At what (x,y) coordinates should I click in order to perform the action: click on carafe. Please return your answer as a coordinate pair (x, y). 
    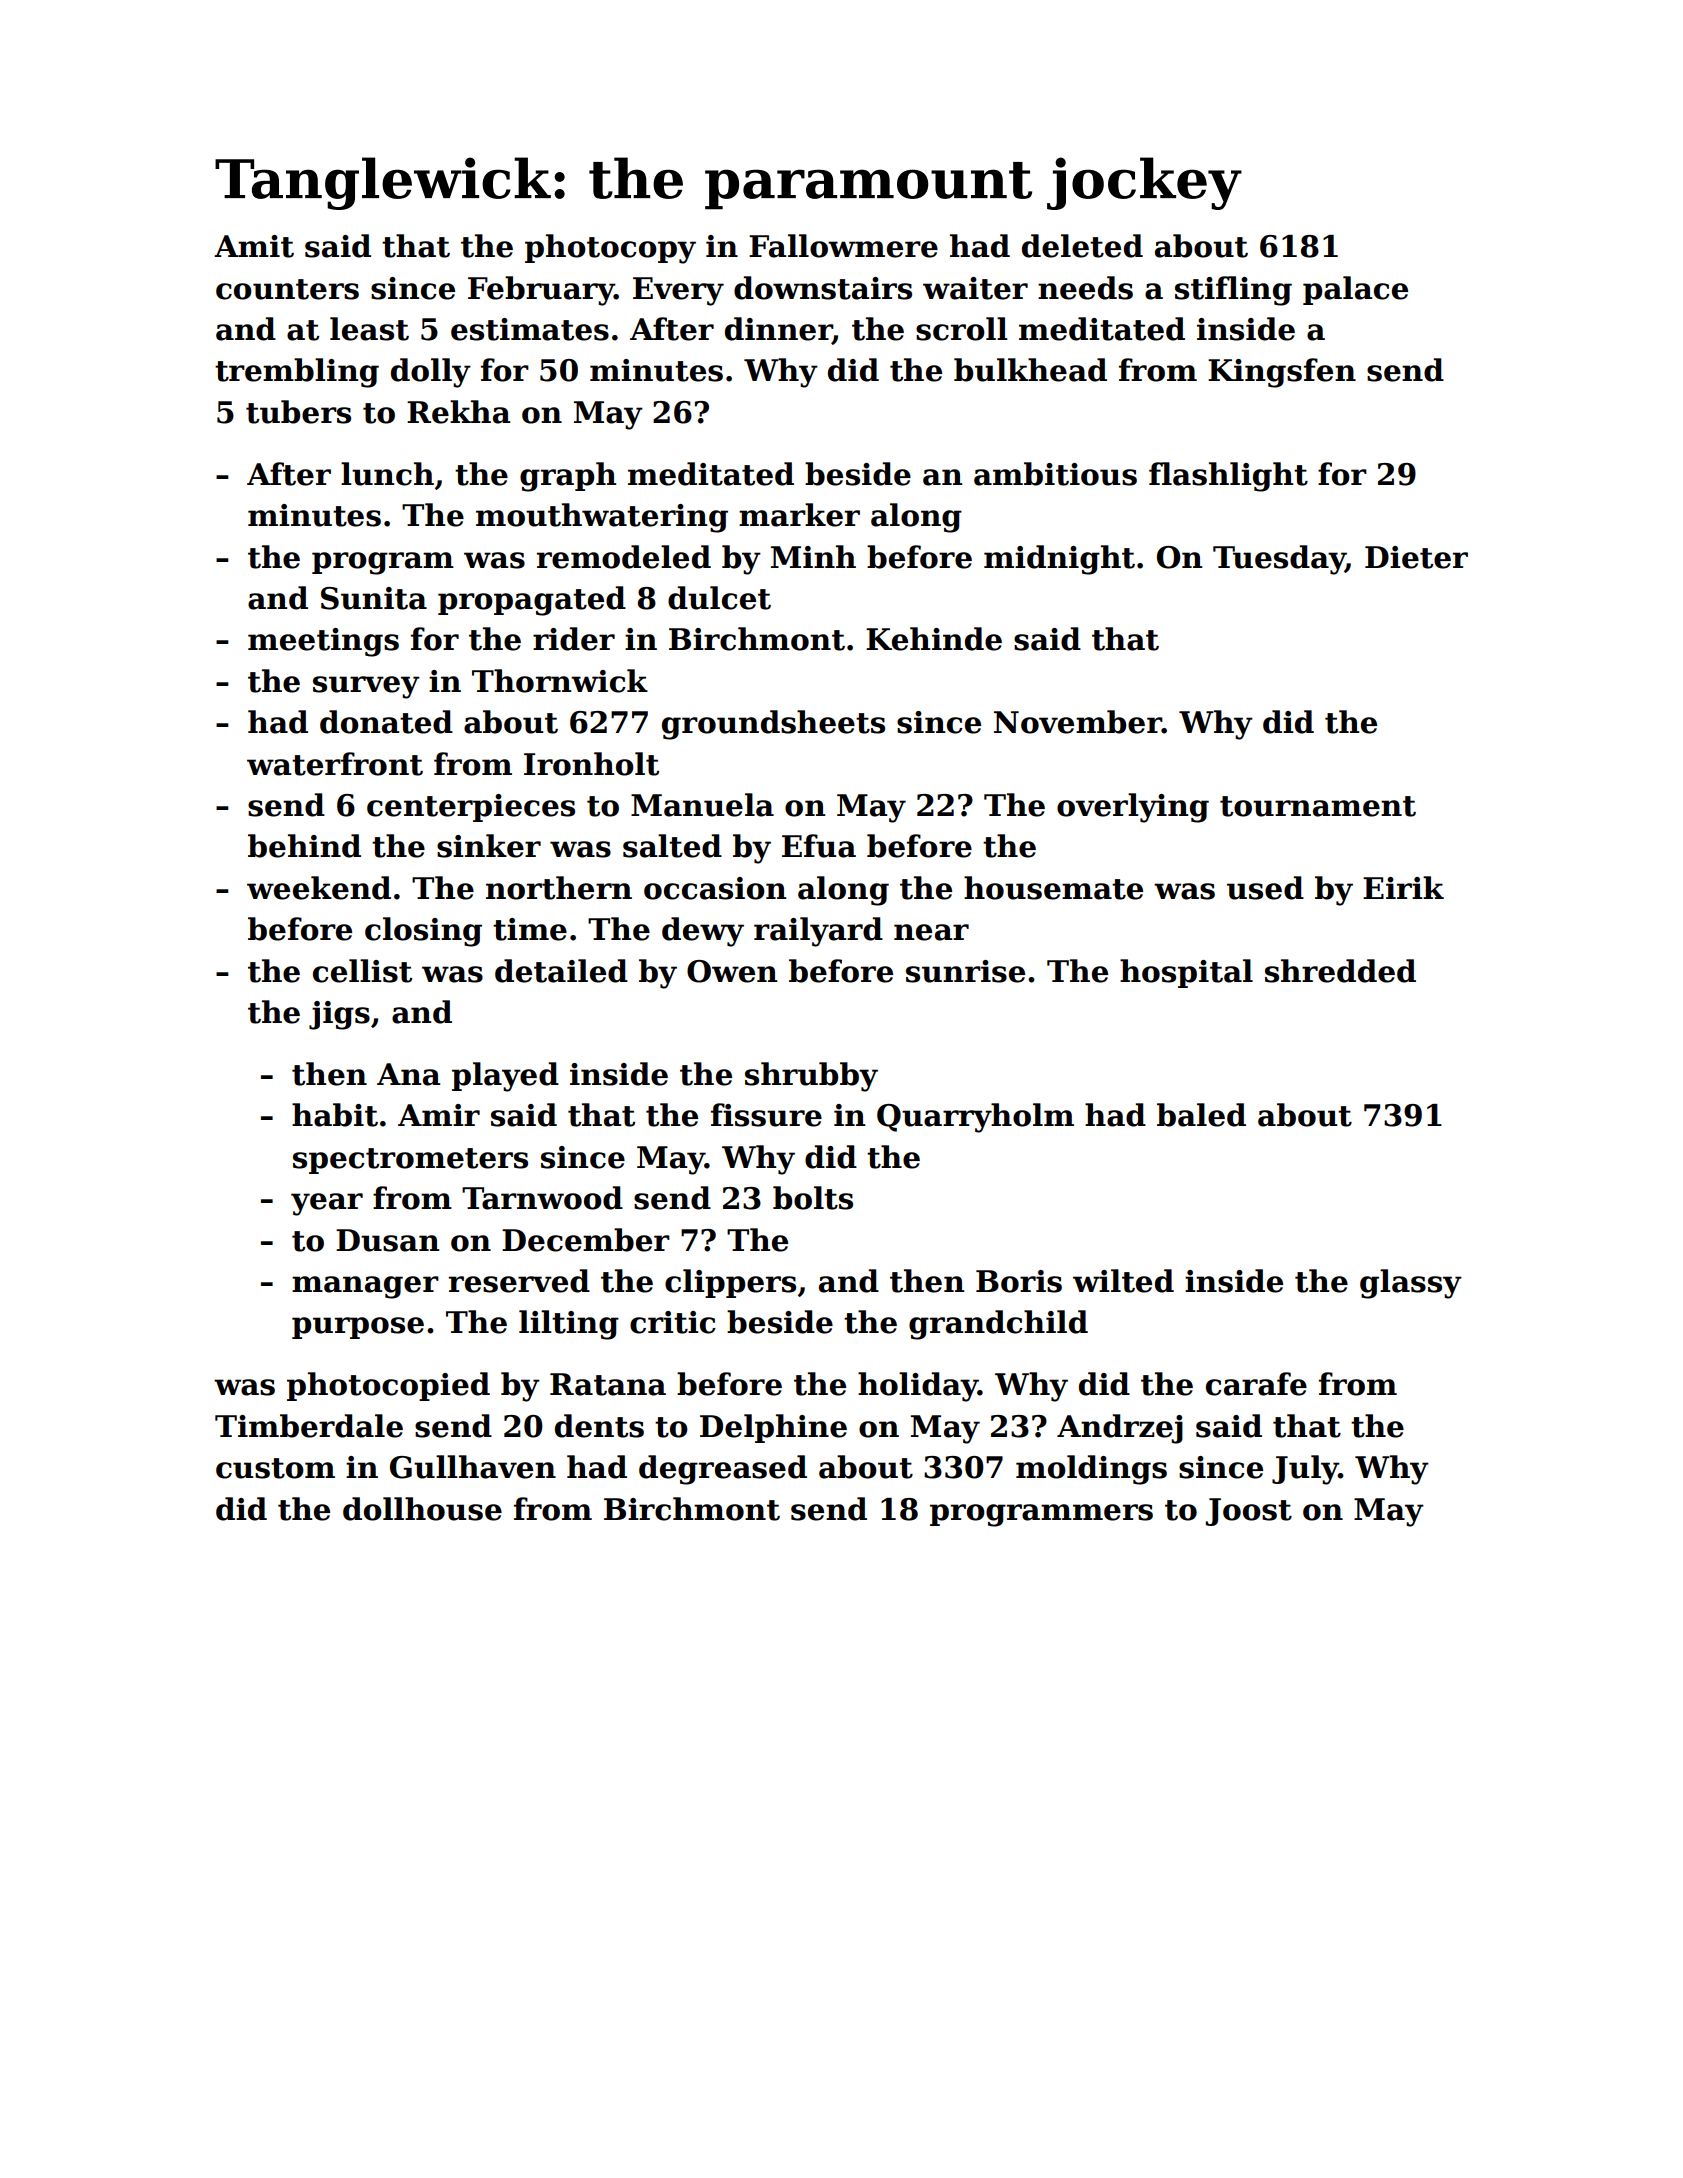
    Looking at the image, I should click on (1256, 1384).
